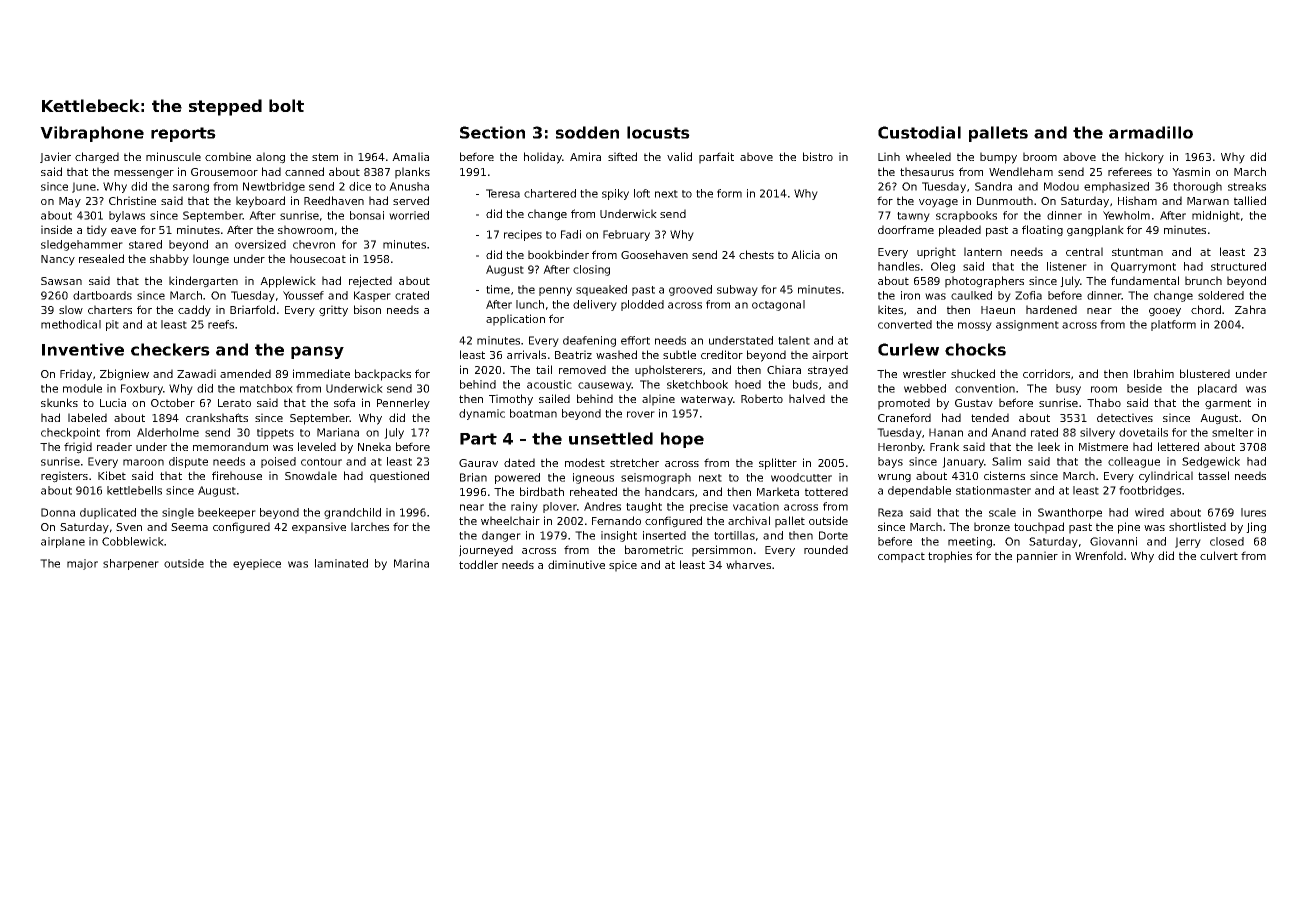 Image resolution: width=1308 pixels, height=924 pixels. Describe the element at coordinates (188, 462) in the image. I see `dispute` at that location.
